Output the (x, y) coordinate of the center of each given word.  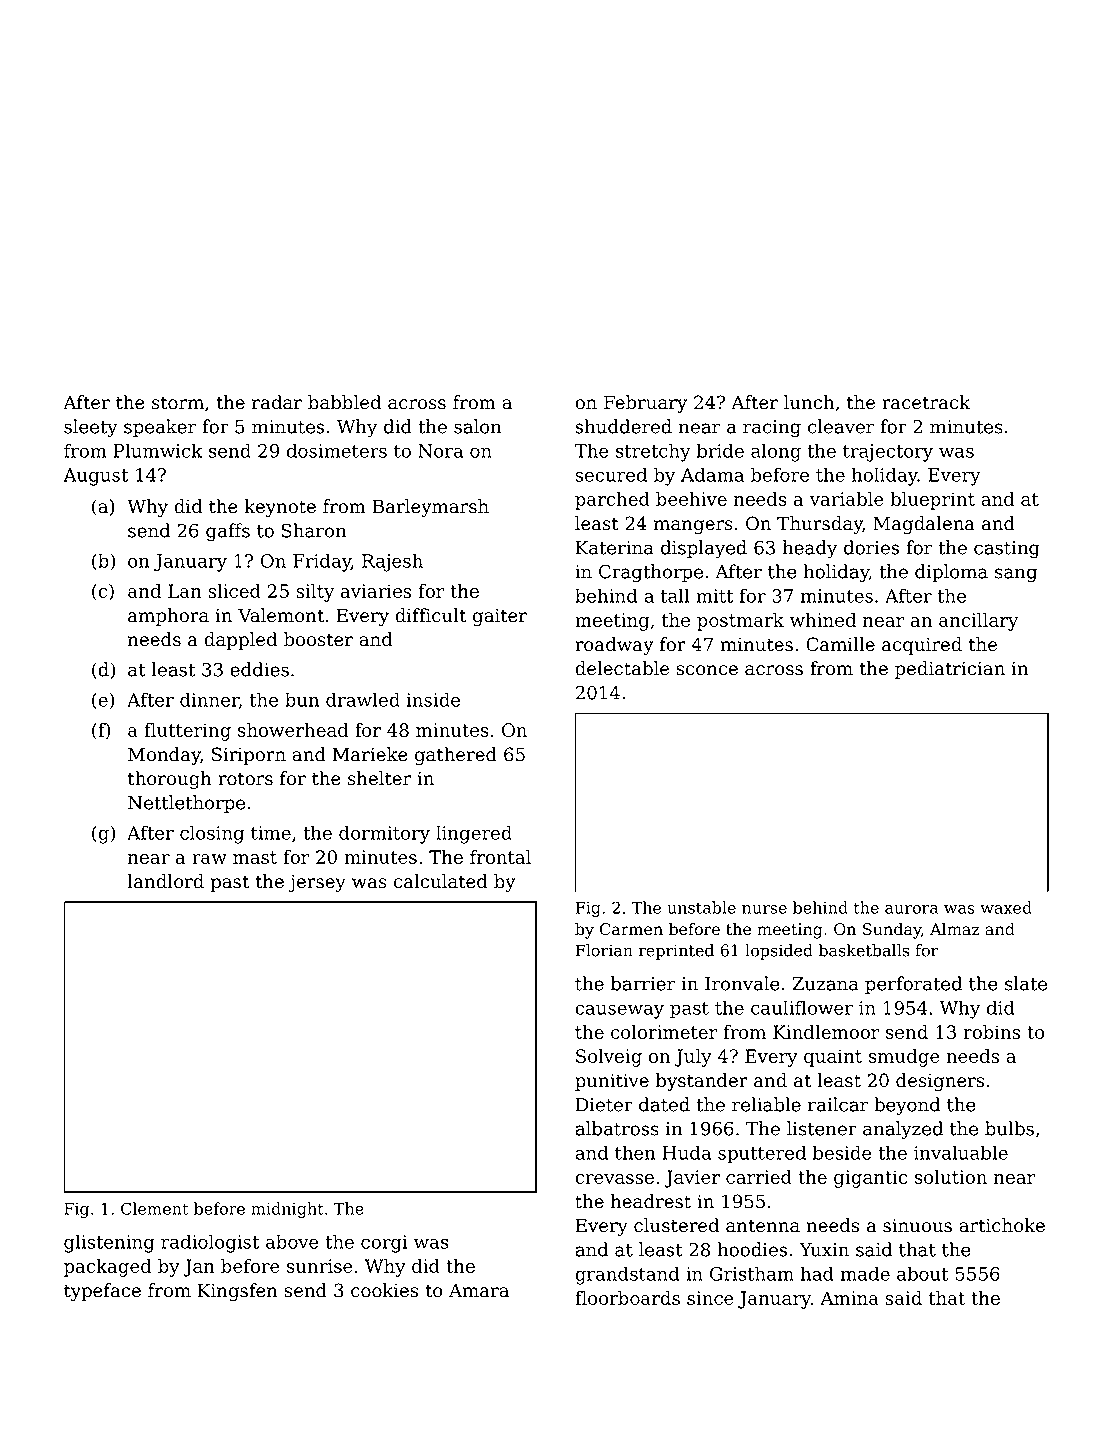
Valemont (281, 615)
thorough (170, 780)
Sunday (892, 931)
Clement (154, 1208)
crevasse (614, 1179)
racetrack (926, 402)
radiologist (210, 1243)
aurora (911, 909)
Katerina (615, 548)
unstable (701, 907)
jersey (317, 883)
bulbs (1009, 1128)
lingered (474, 834)
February (645, 404)
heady (810, 549)
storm (178, 403)
